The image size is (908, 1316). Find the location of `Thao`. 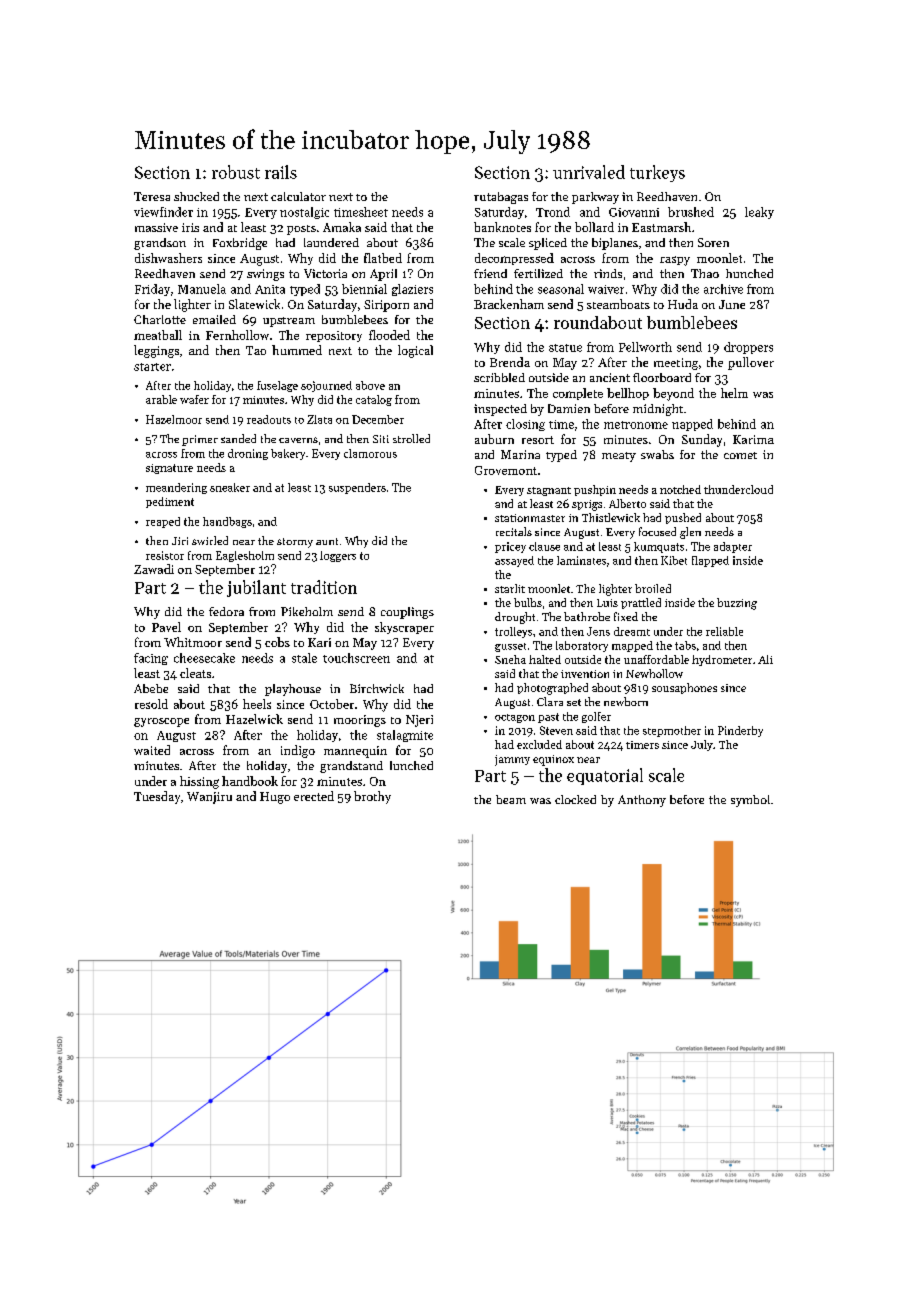

Thao is located at coordinates (705, 273).
